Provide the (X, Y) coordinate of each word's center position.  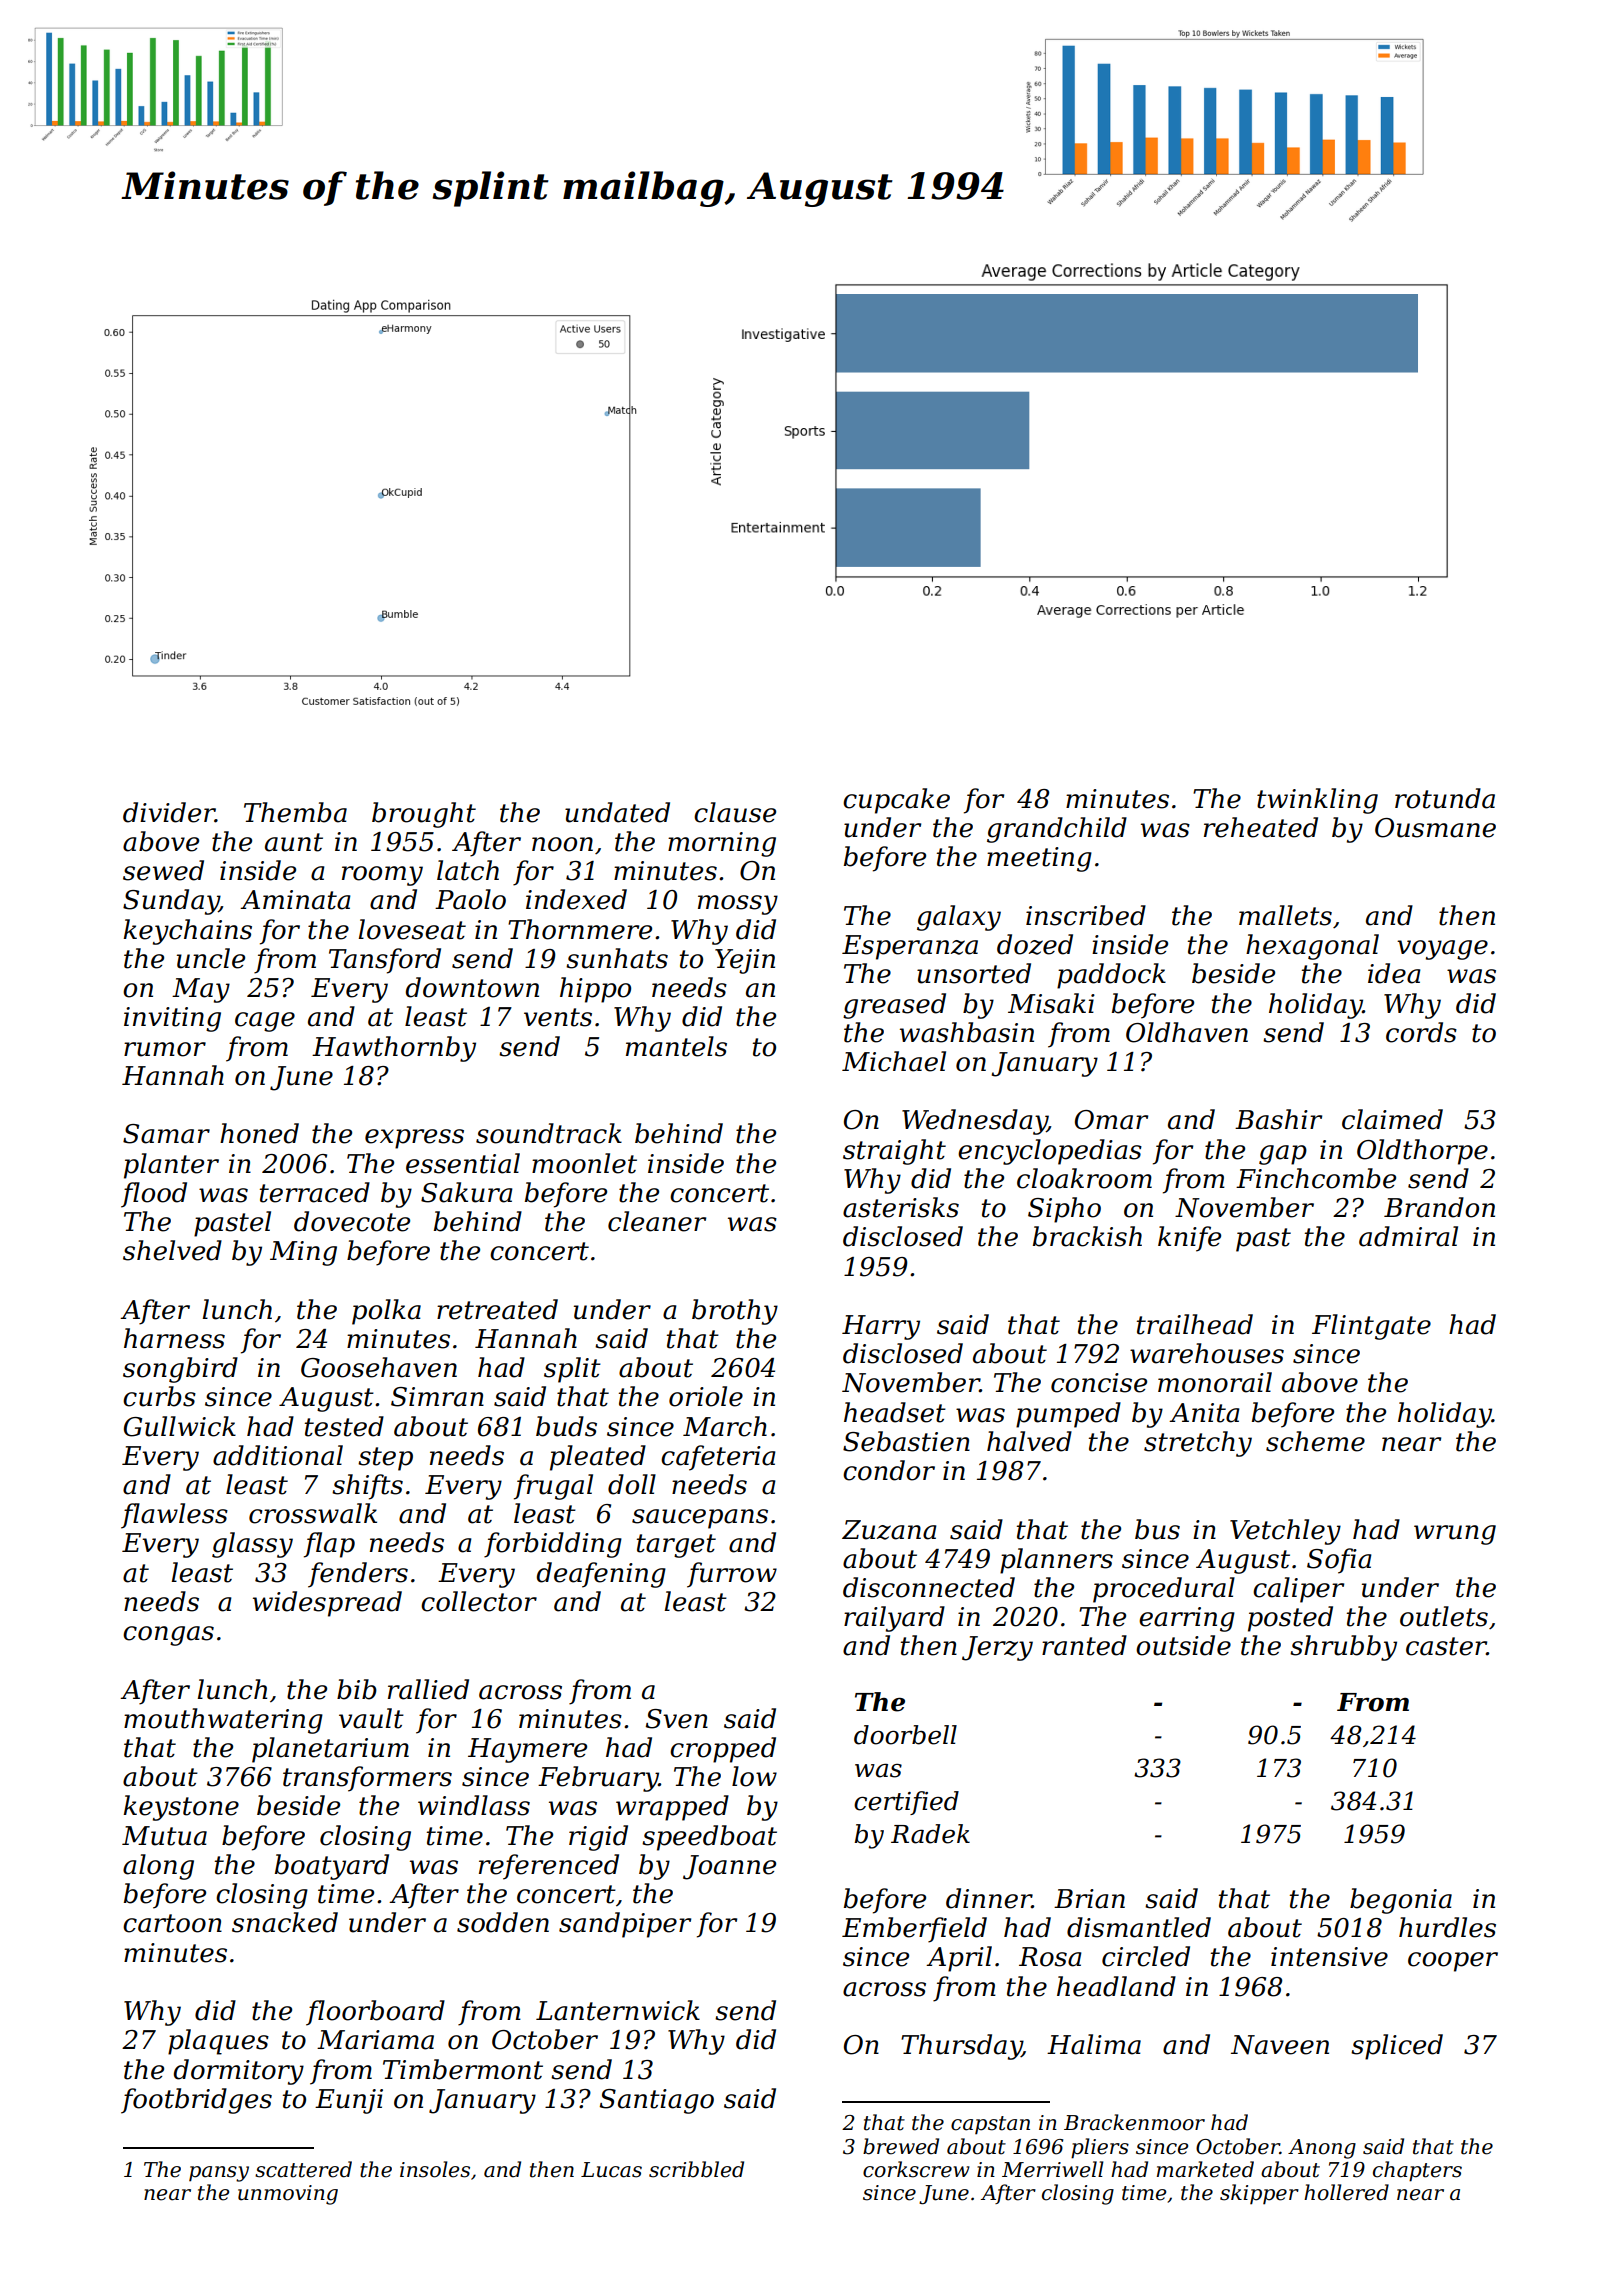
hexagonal (1312, 947)
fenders (358, 1575)
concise (1099, 1383)
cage (265, 1022)
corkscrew (916, 2169)
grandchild (1057, 830)
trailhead (1195, 1324)
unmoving (288, 2195)
